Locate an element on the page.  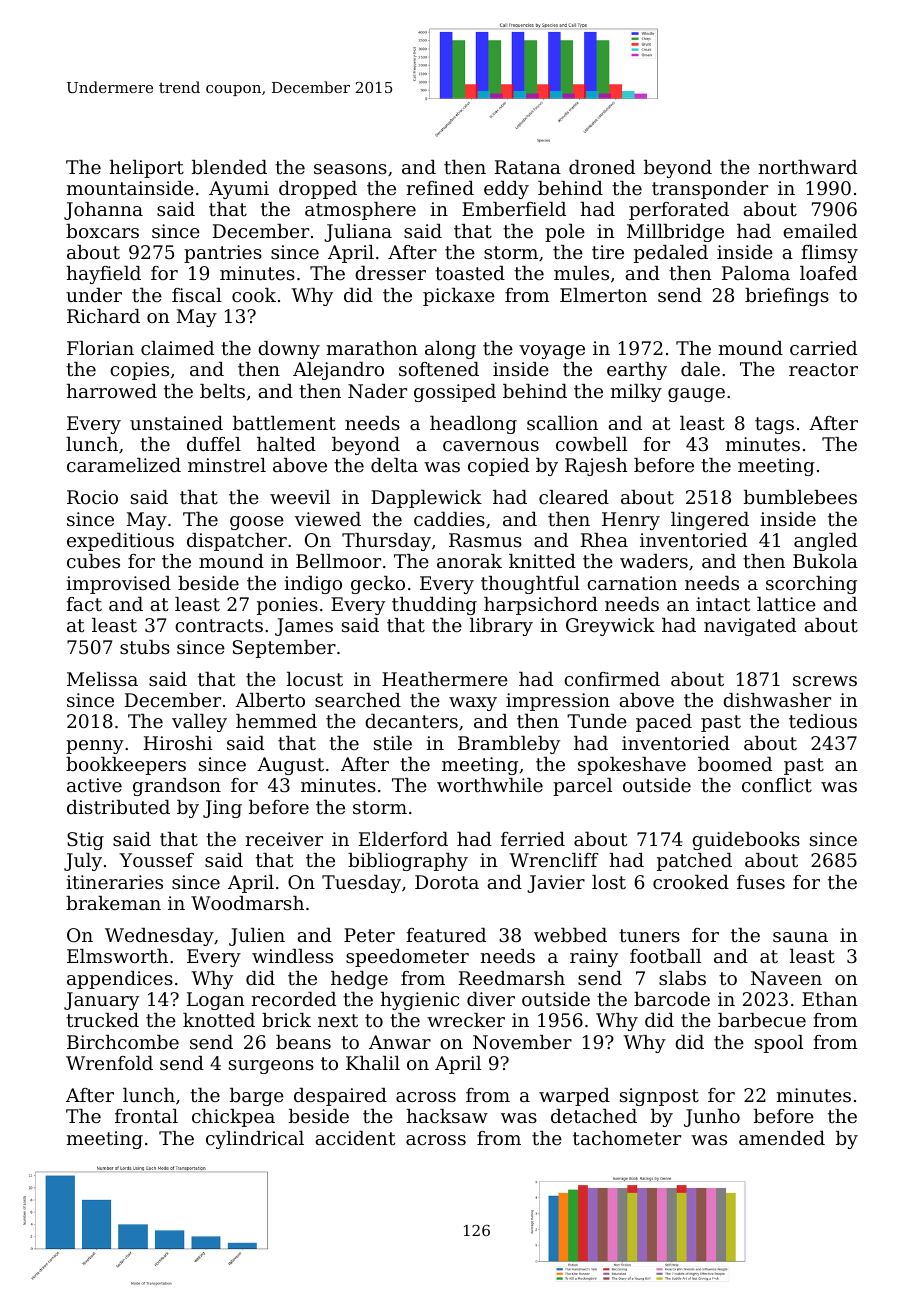
heliport is located at coordinates (147, 169).
